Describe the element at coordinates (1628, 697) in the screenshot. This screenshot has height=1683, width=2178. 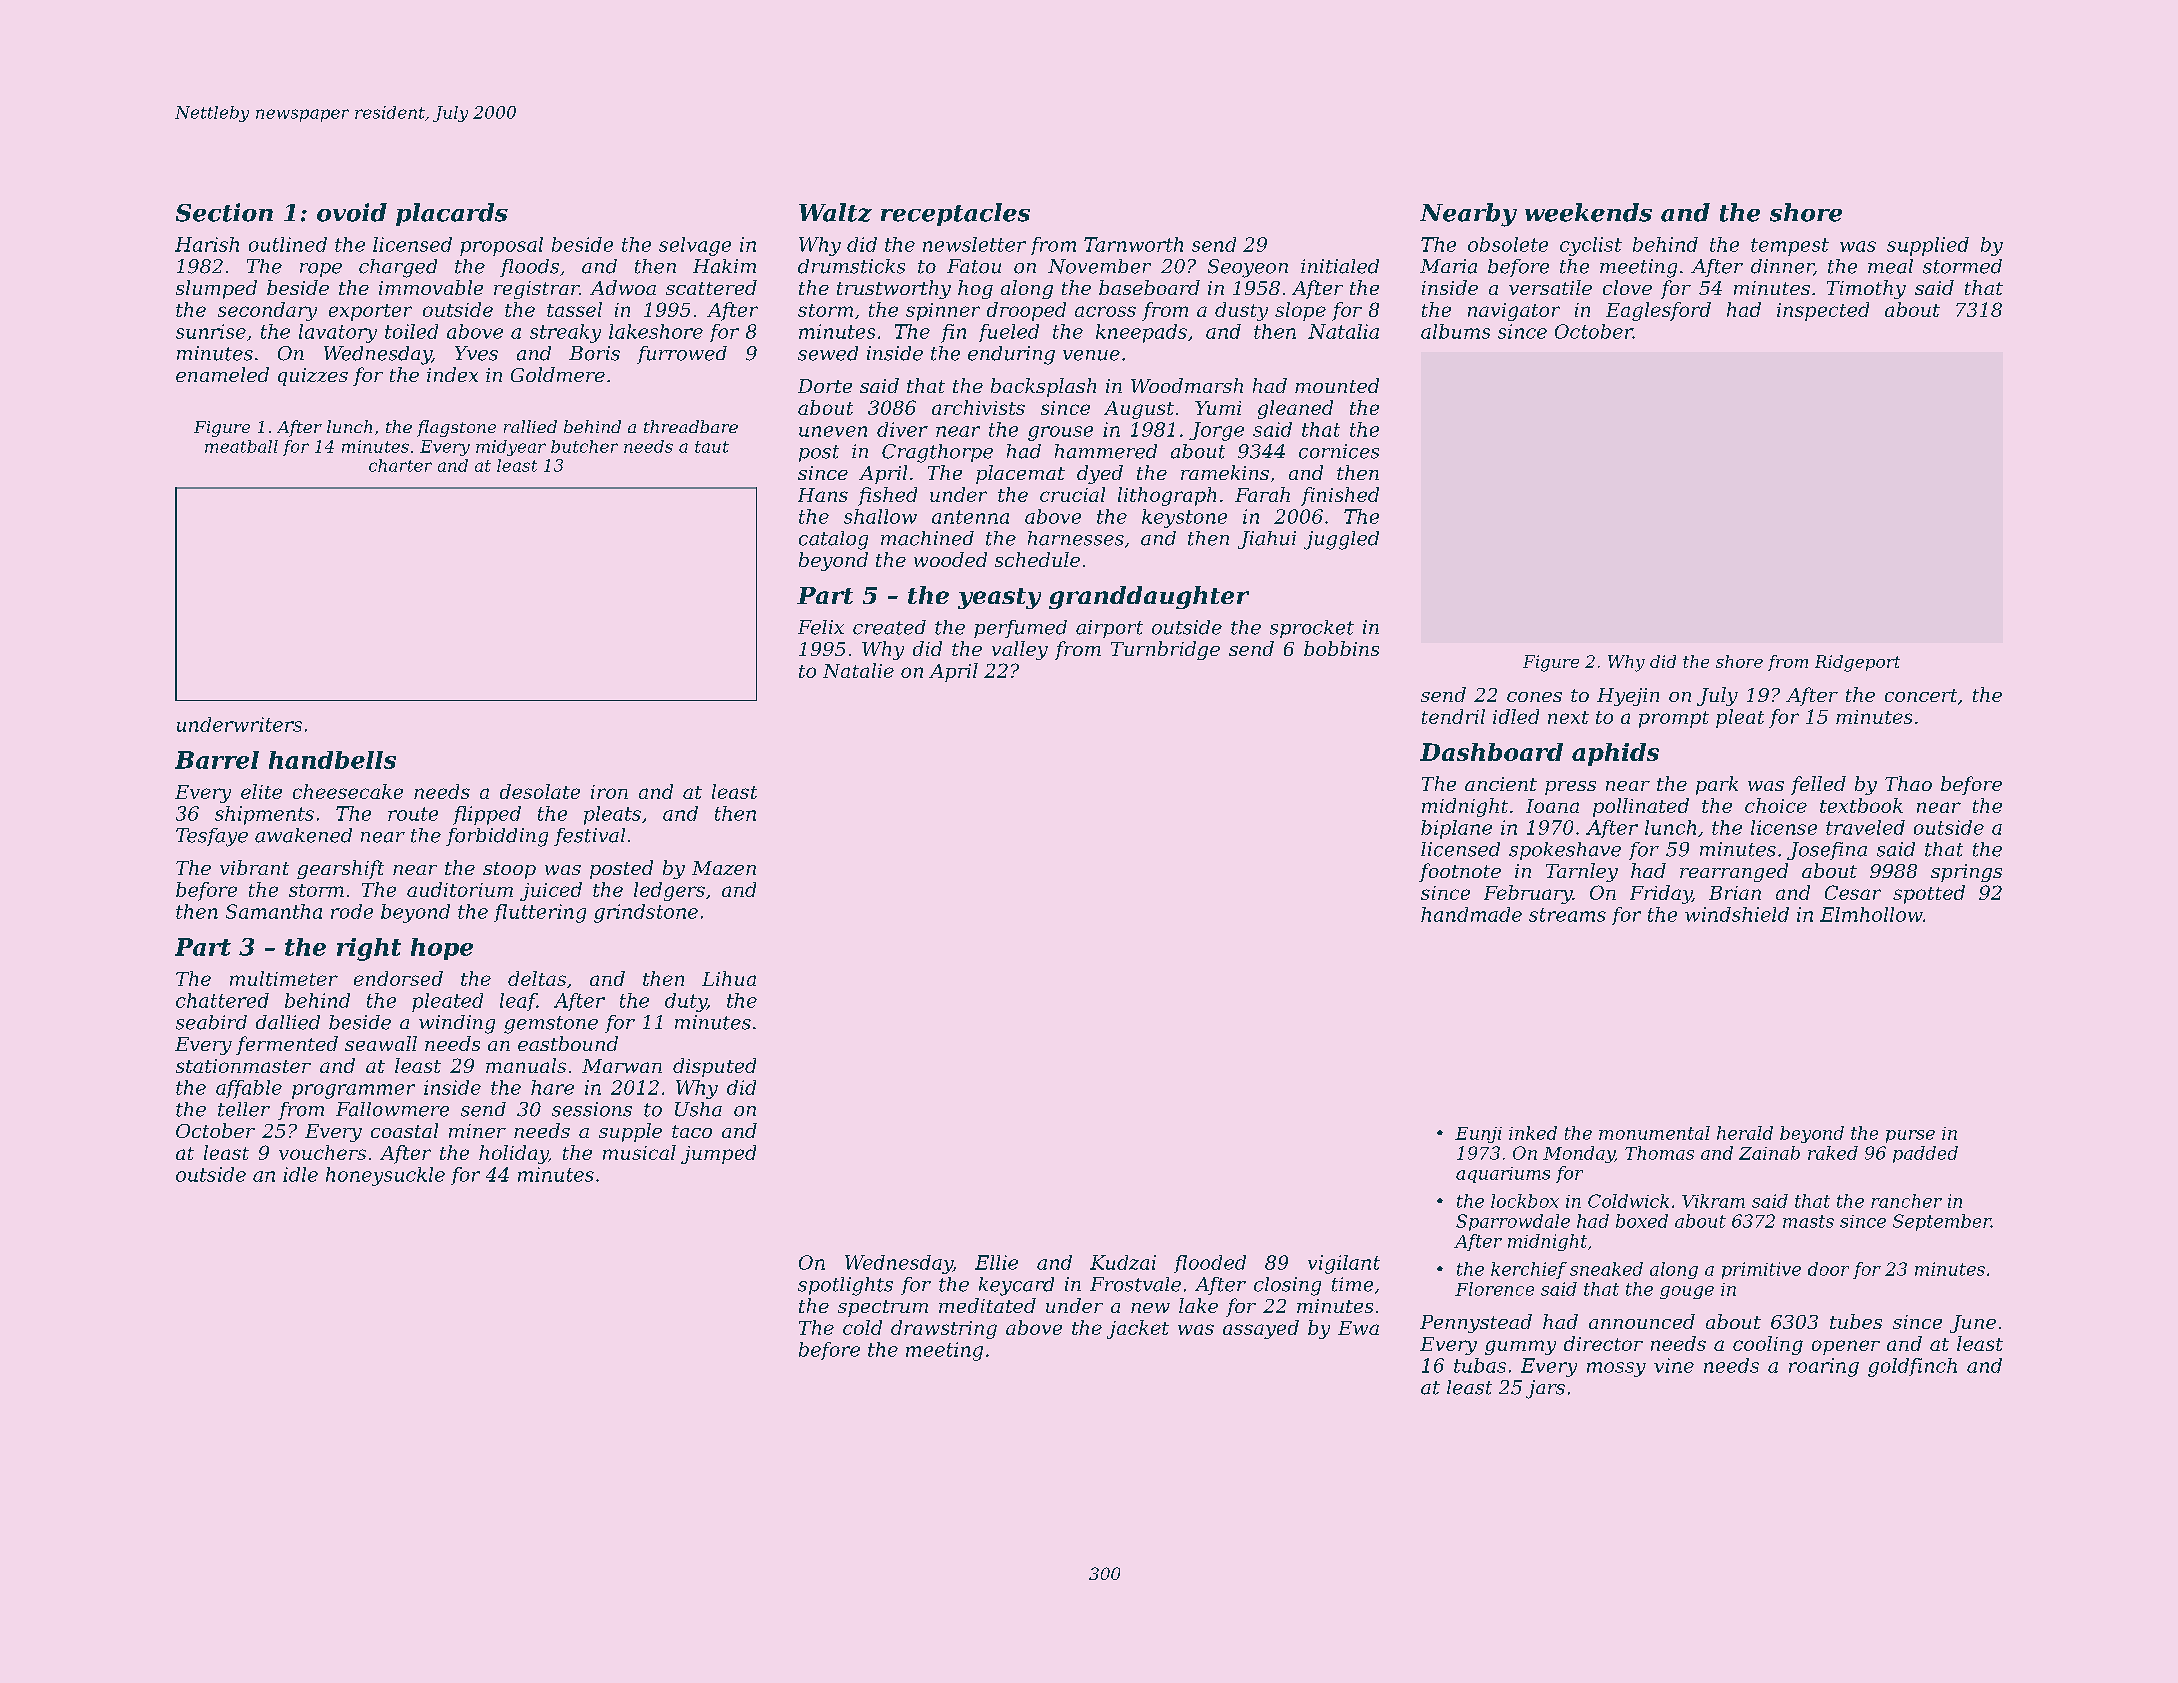
I see `Hyejin` at that location.
